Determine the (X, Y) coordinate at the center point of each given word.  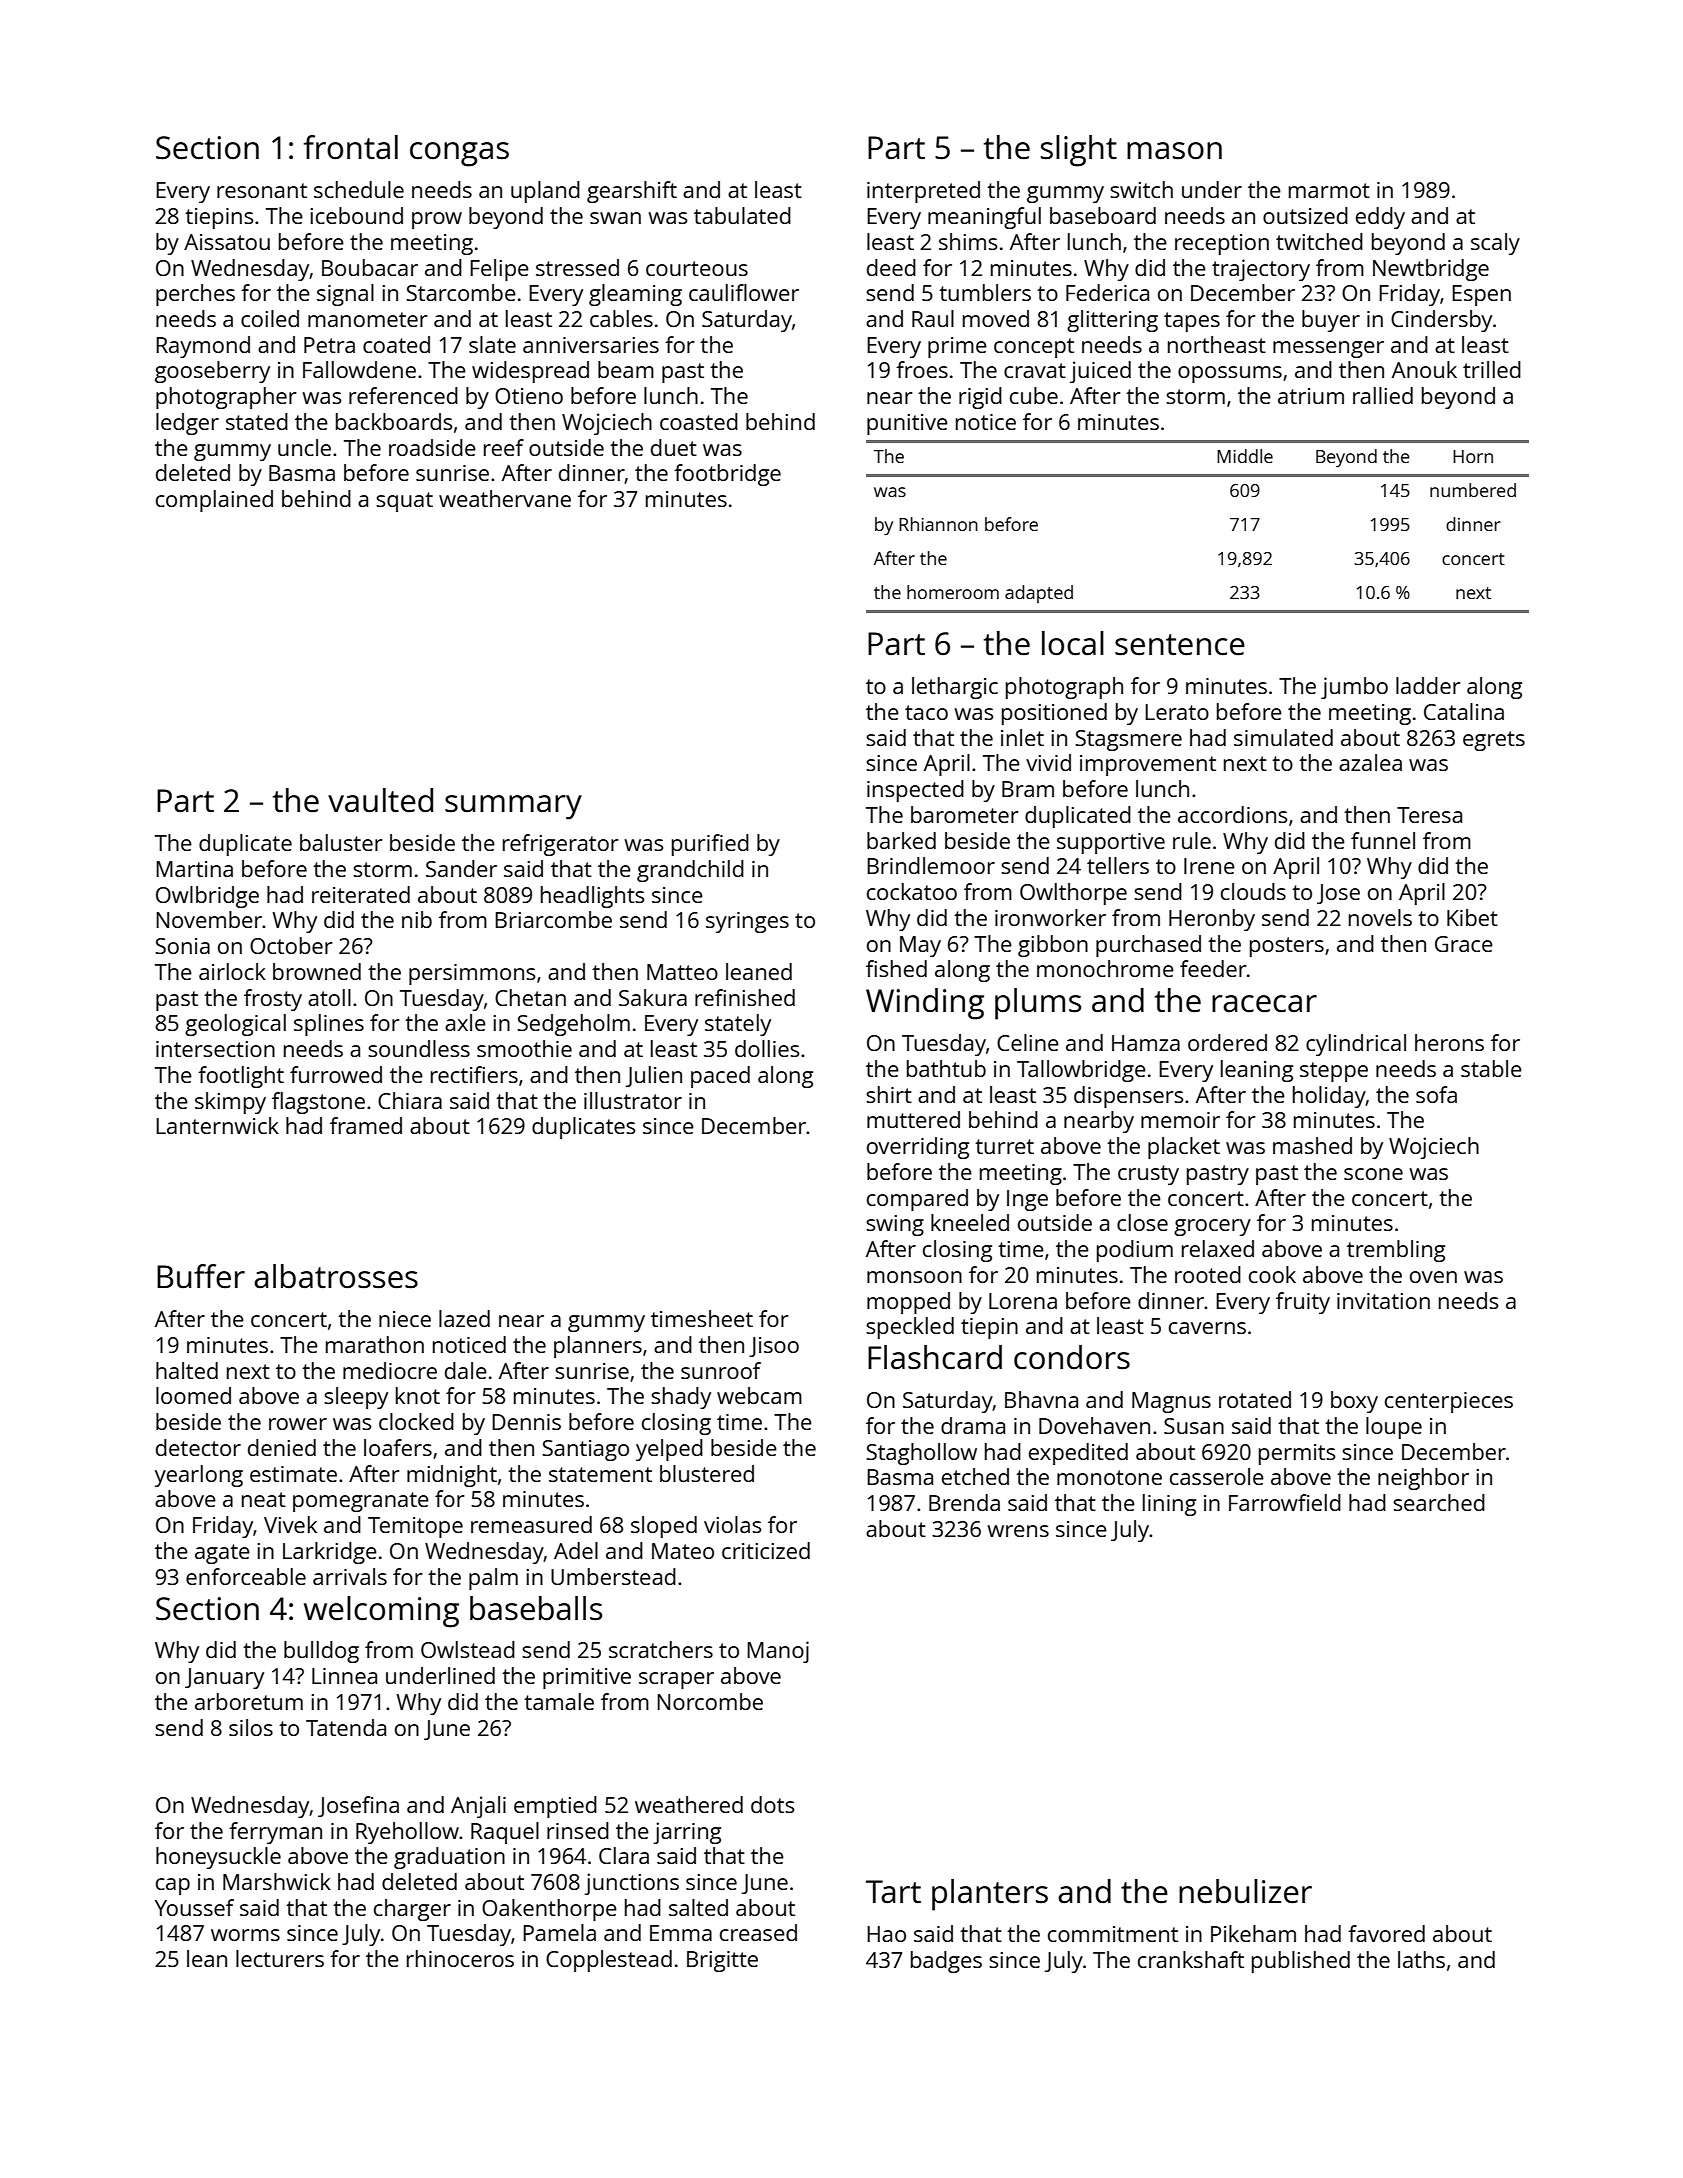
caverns (1207, 1328)
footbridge (727, 475)
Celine (1028, 1042)
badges (946, 1962)
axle (465, 1022)
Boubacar (370, 267)
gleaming (635, 295)
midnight (452, 1476)
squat (404, 502)
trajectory (1261, 270)
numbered (1473, 490)
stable (1491, 1068)
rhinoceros (460, 1958)
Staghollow (921, 1454)
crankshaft (1191, 1959)
